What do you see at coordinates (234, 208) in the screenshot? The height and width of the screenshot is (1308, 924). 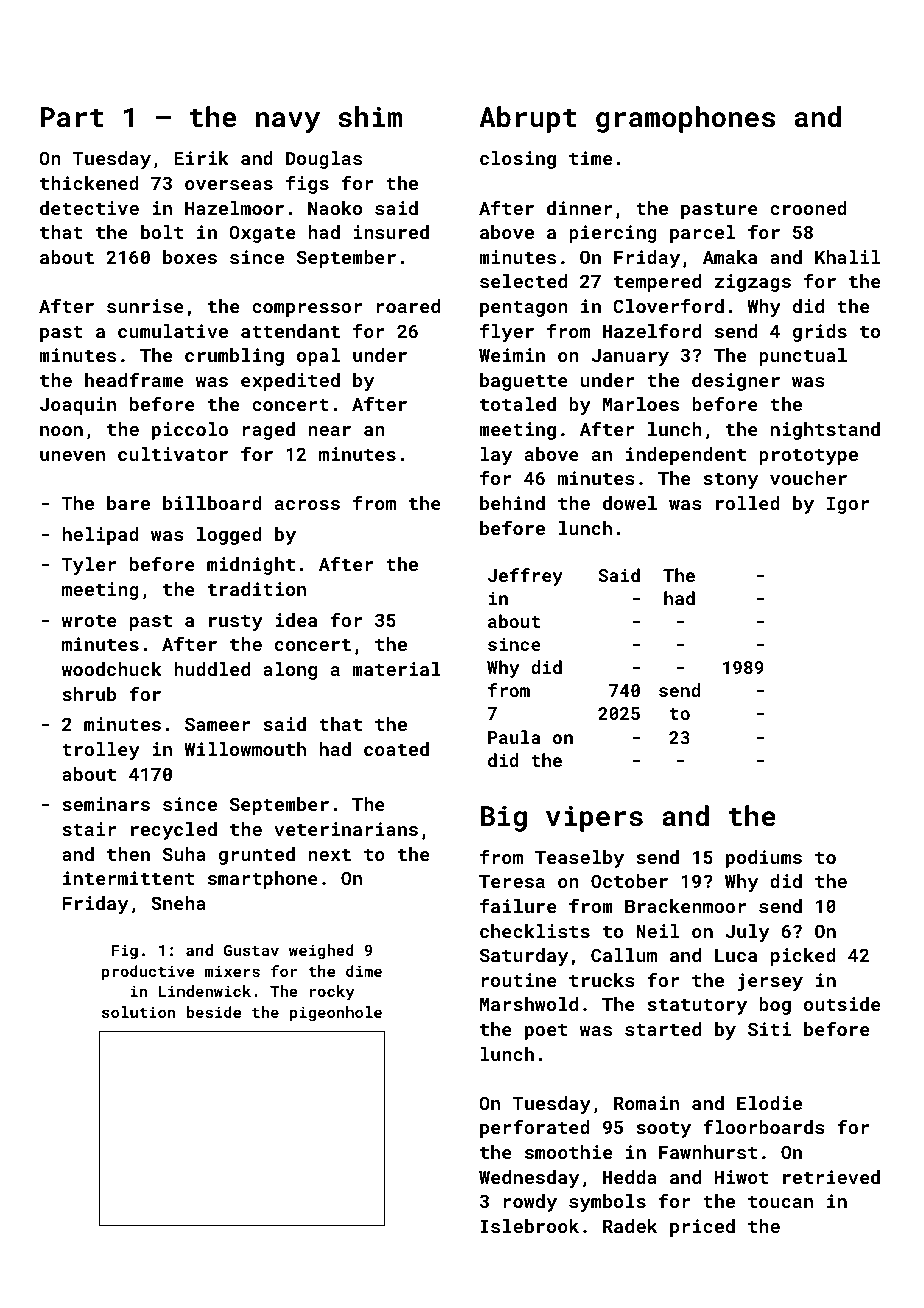 I see `Hazelmoor` at bounding box center [234, 208].
